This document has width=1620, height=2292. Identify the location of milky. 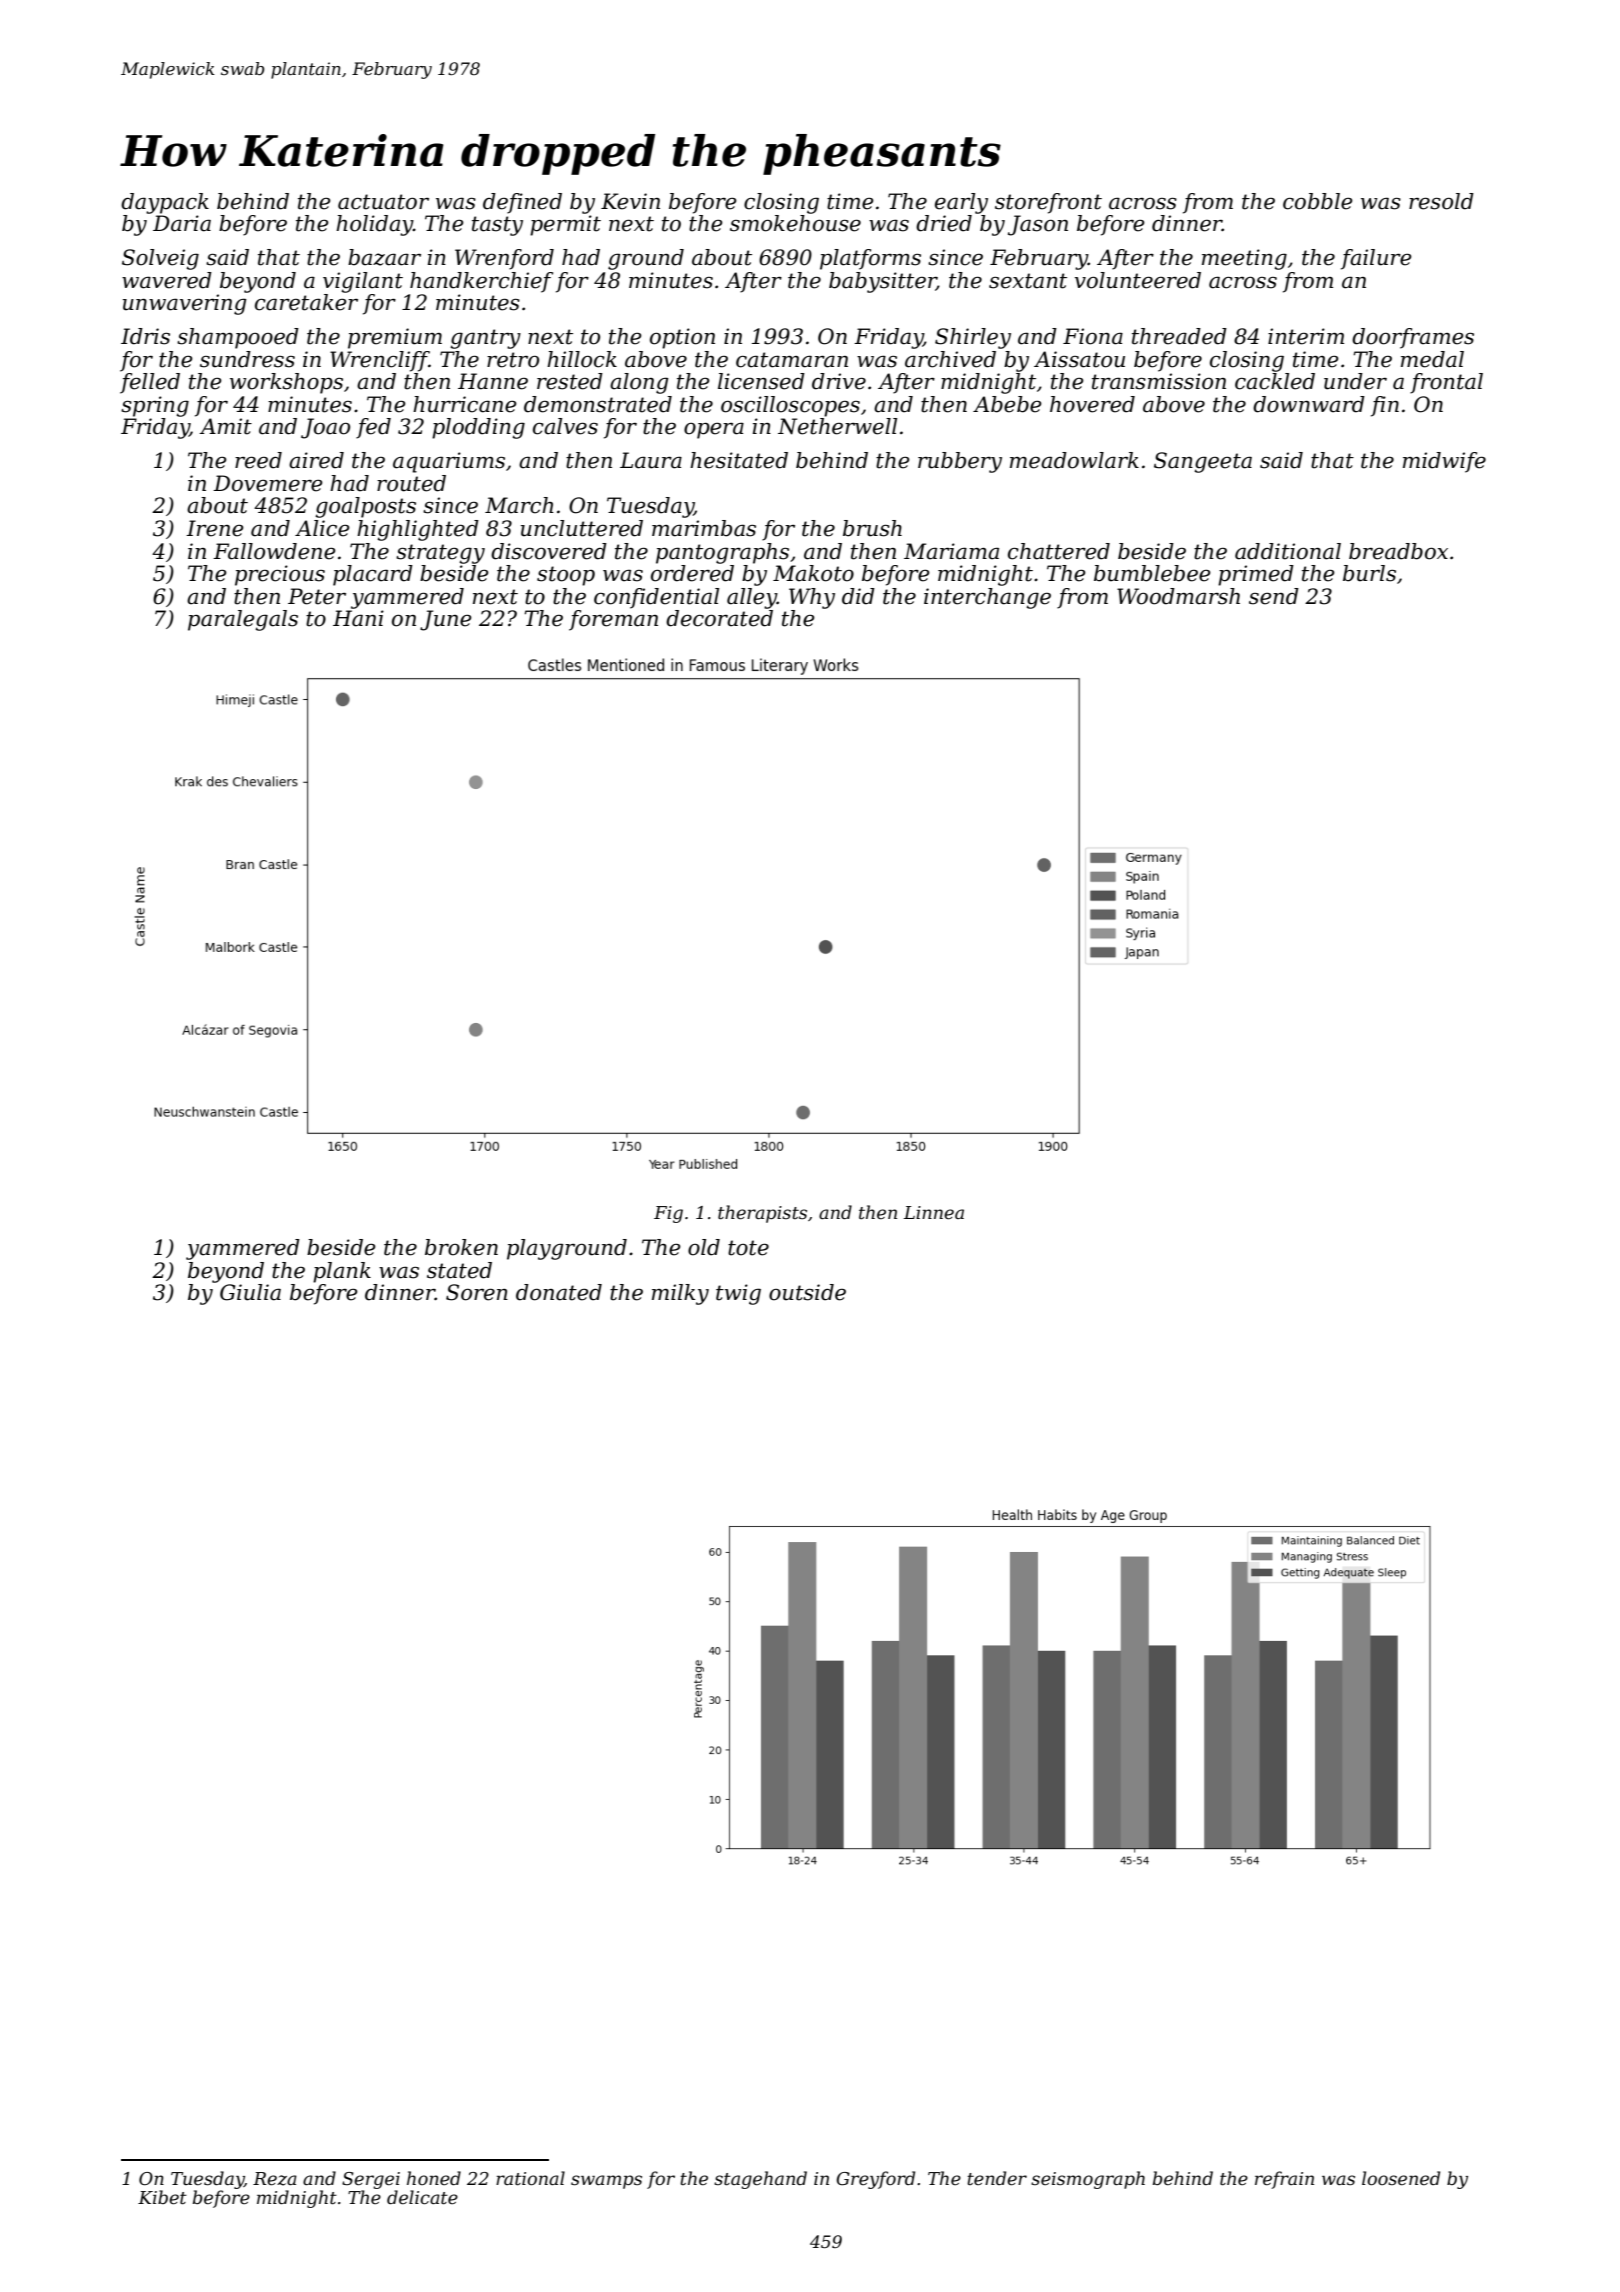
(680, 1294).
